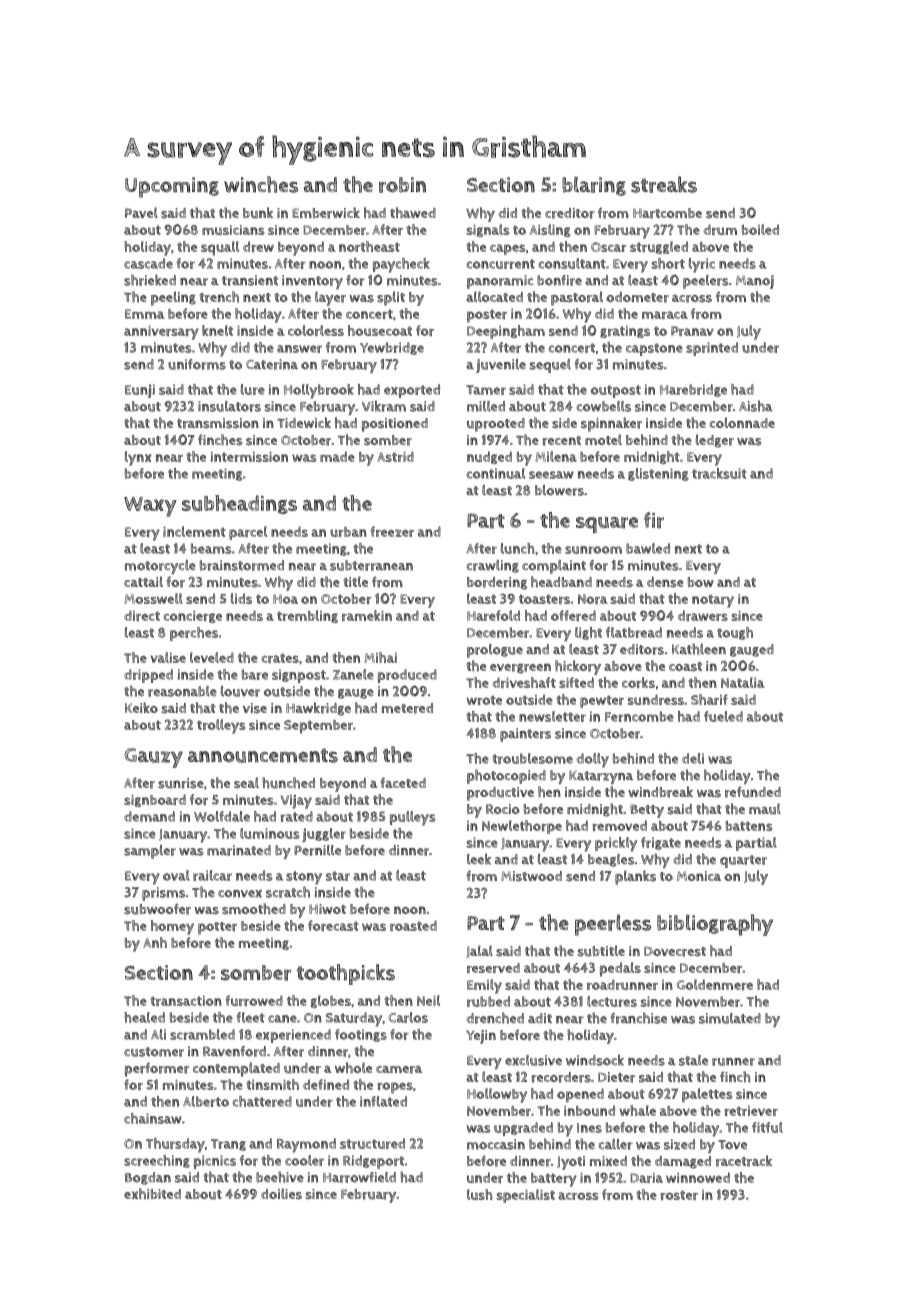 This screenshot has width=908, height=1316. I want to click on sprinted, so click(712, 349).
